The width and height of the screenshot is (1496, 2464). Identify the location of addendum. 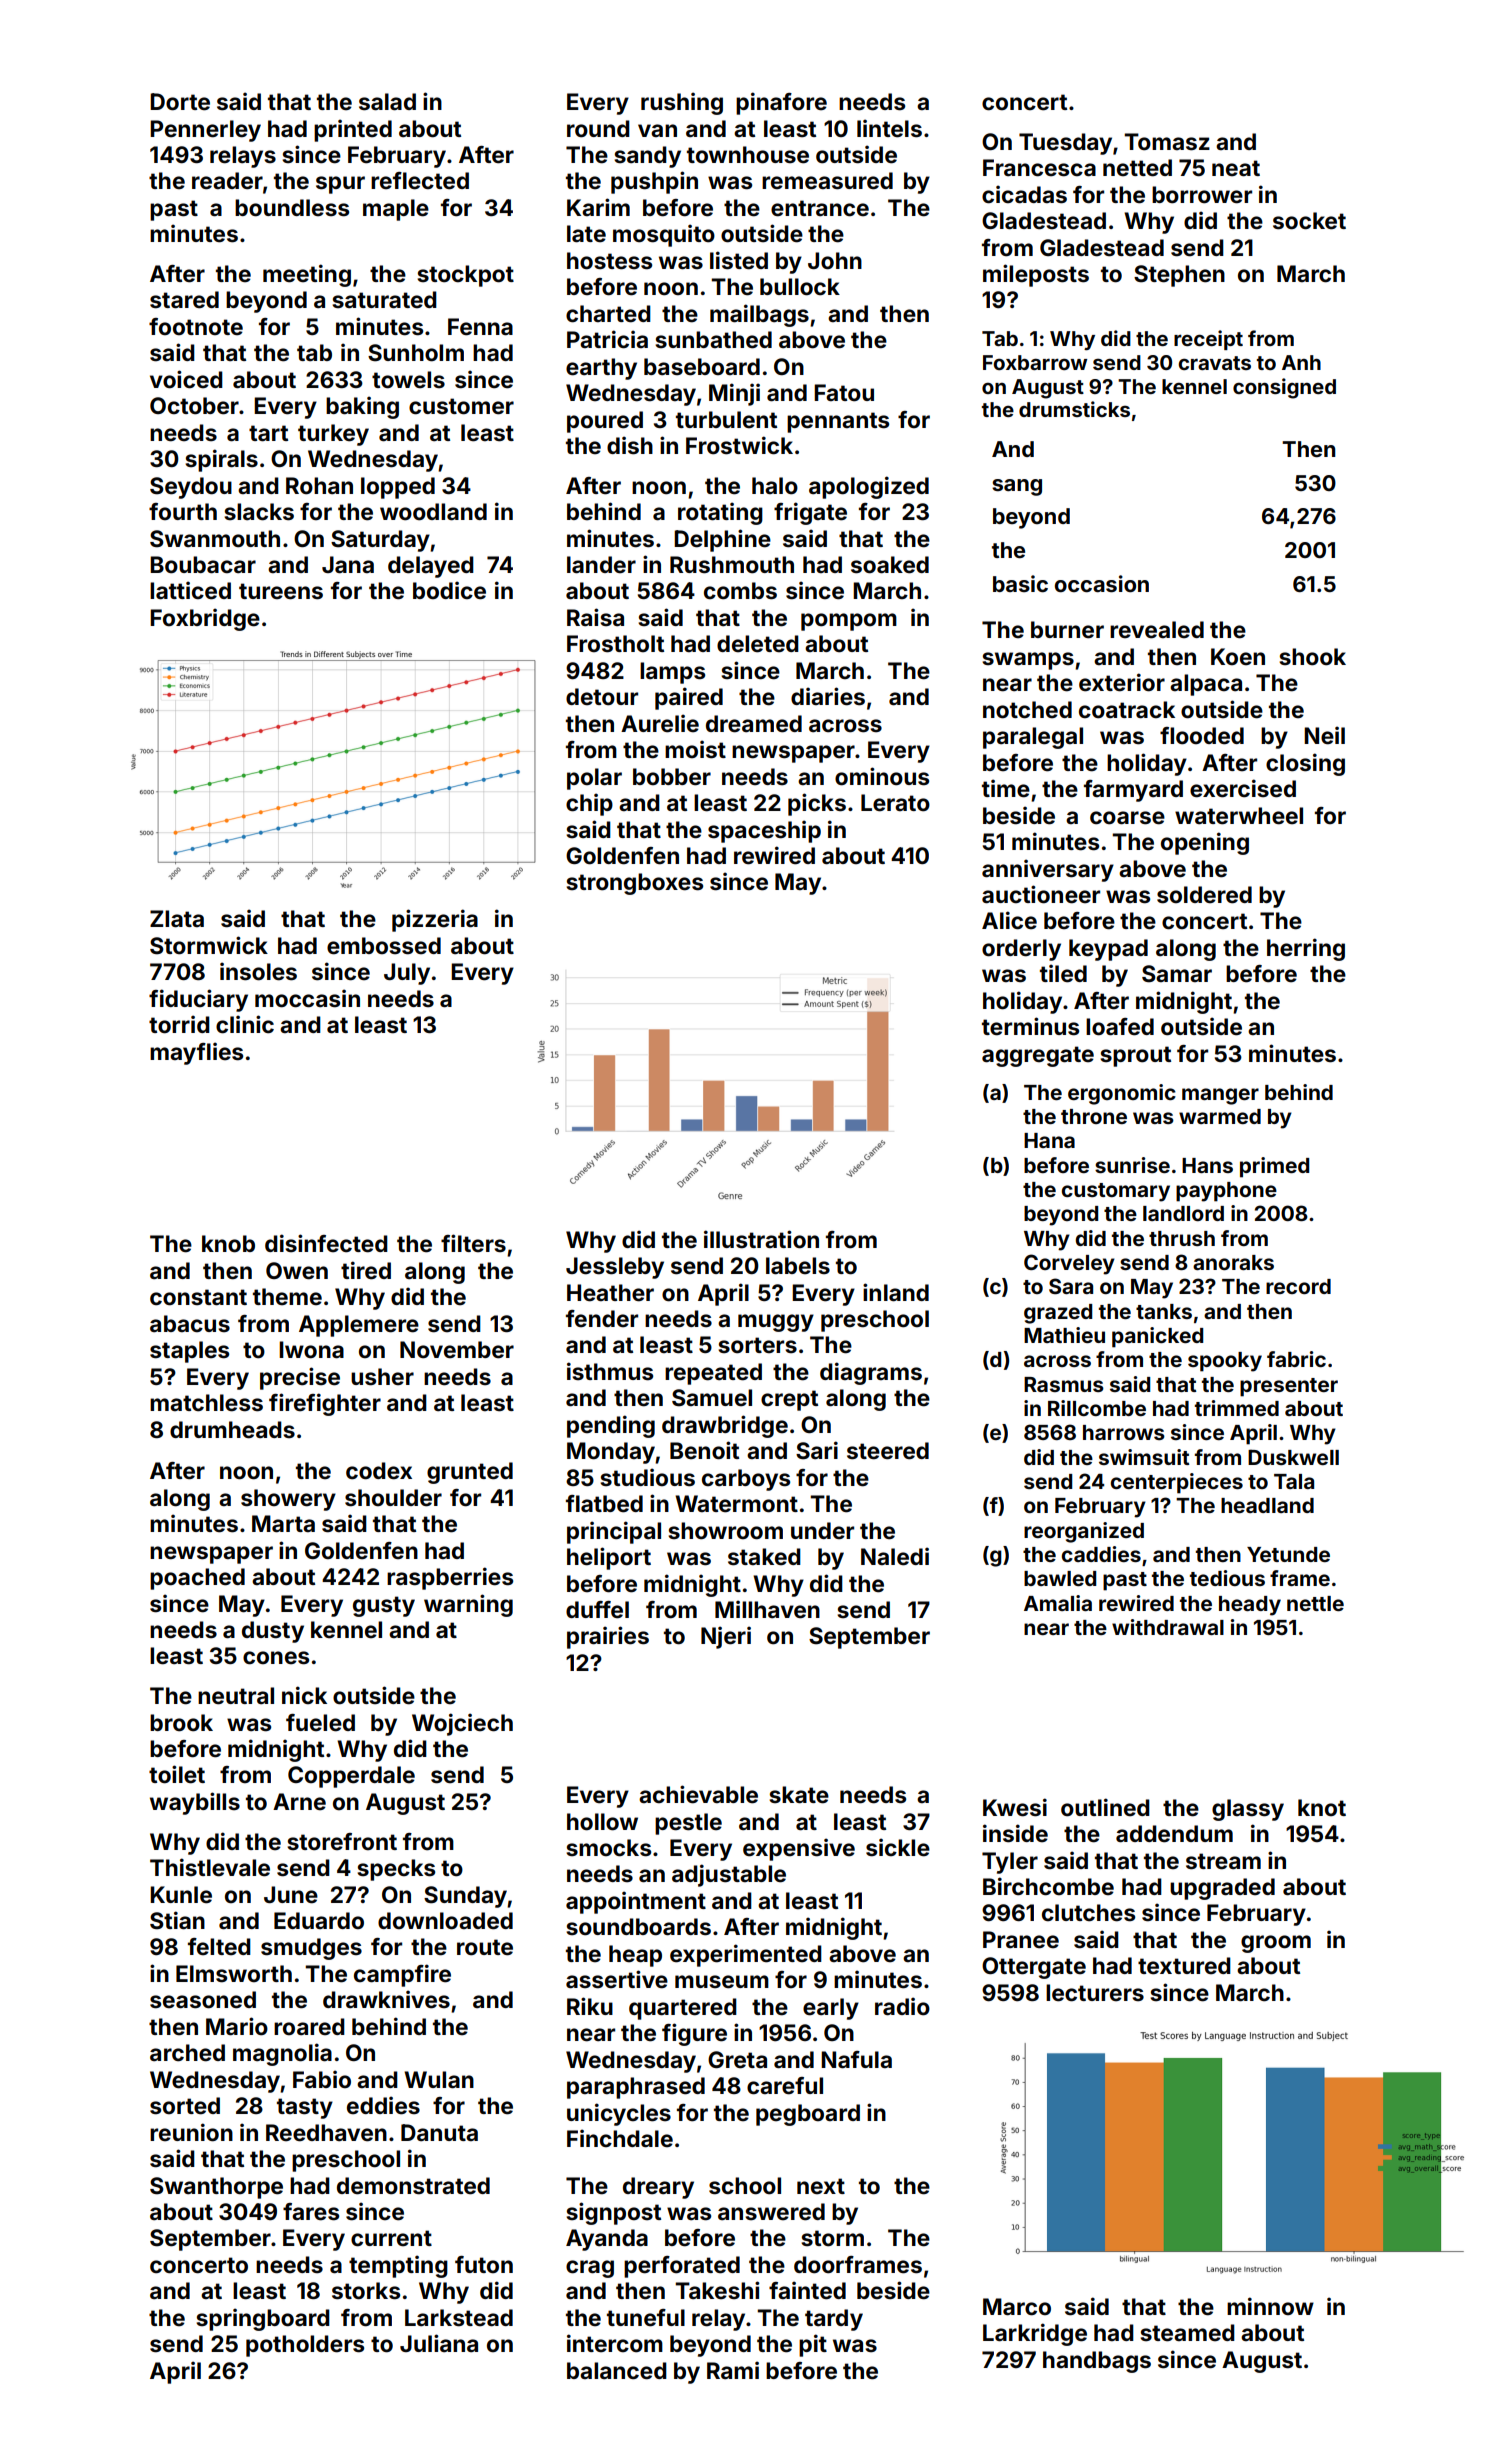
(1174, 1834).
